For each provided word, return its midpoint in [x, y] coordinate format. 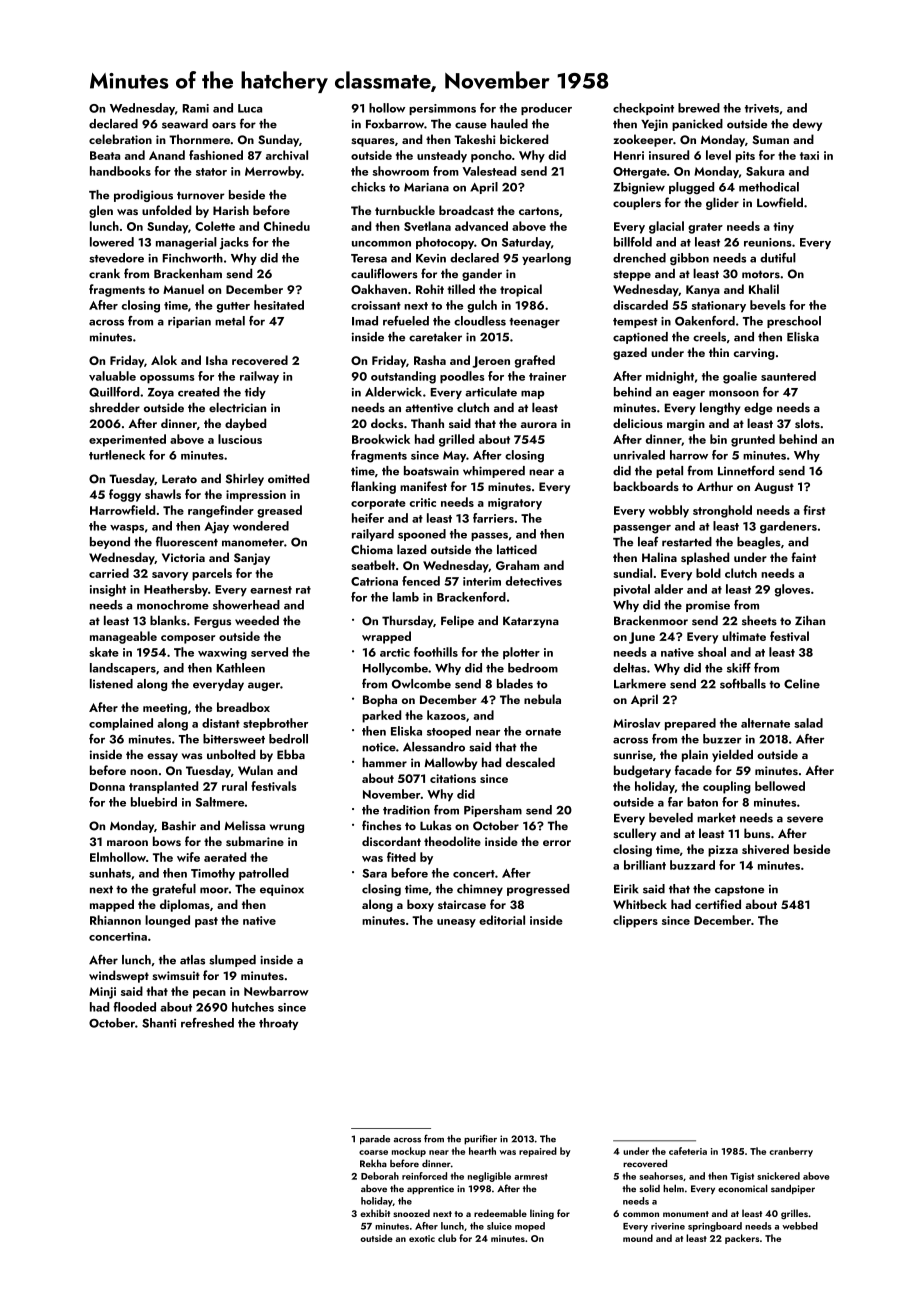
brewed [699, 108]
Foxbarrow [395, 124]
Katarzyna [531, 622]
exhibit [375, 1213]
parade [375, 1140]
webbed [800, 1226]
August [774, 488]
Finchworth [193, 258]
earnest [271, 590]
